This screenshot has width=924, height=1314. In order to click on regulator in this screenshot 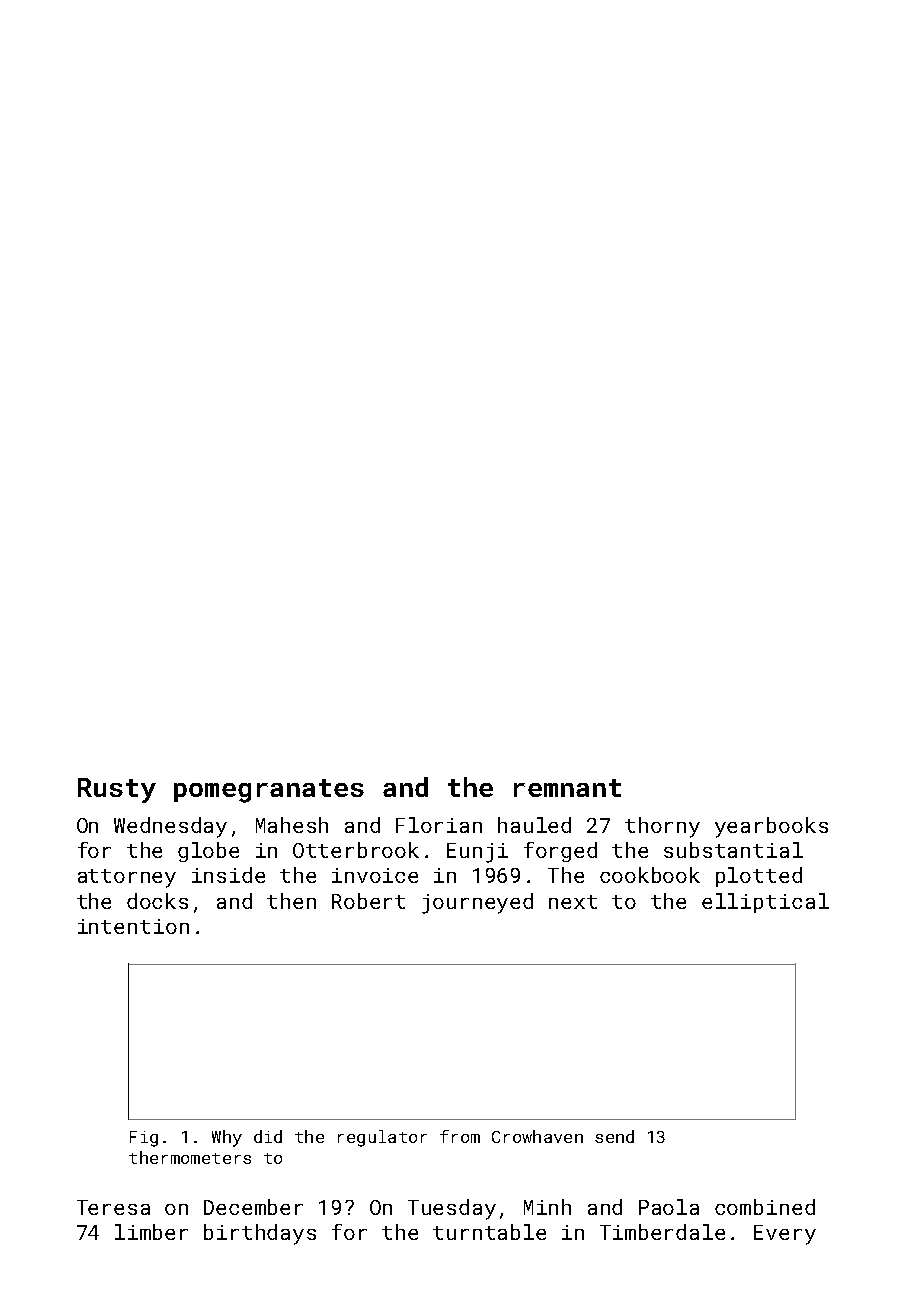, I will do `click(382, 1138)`.
